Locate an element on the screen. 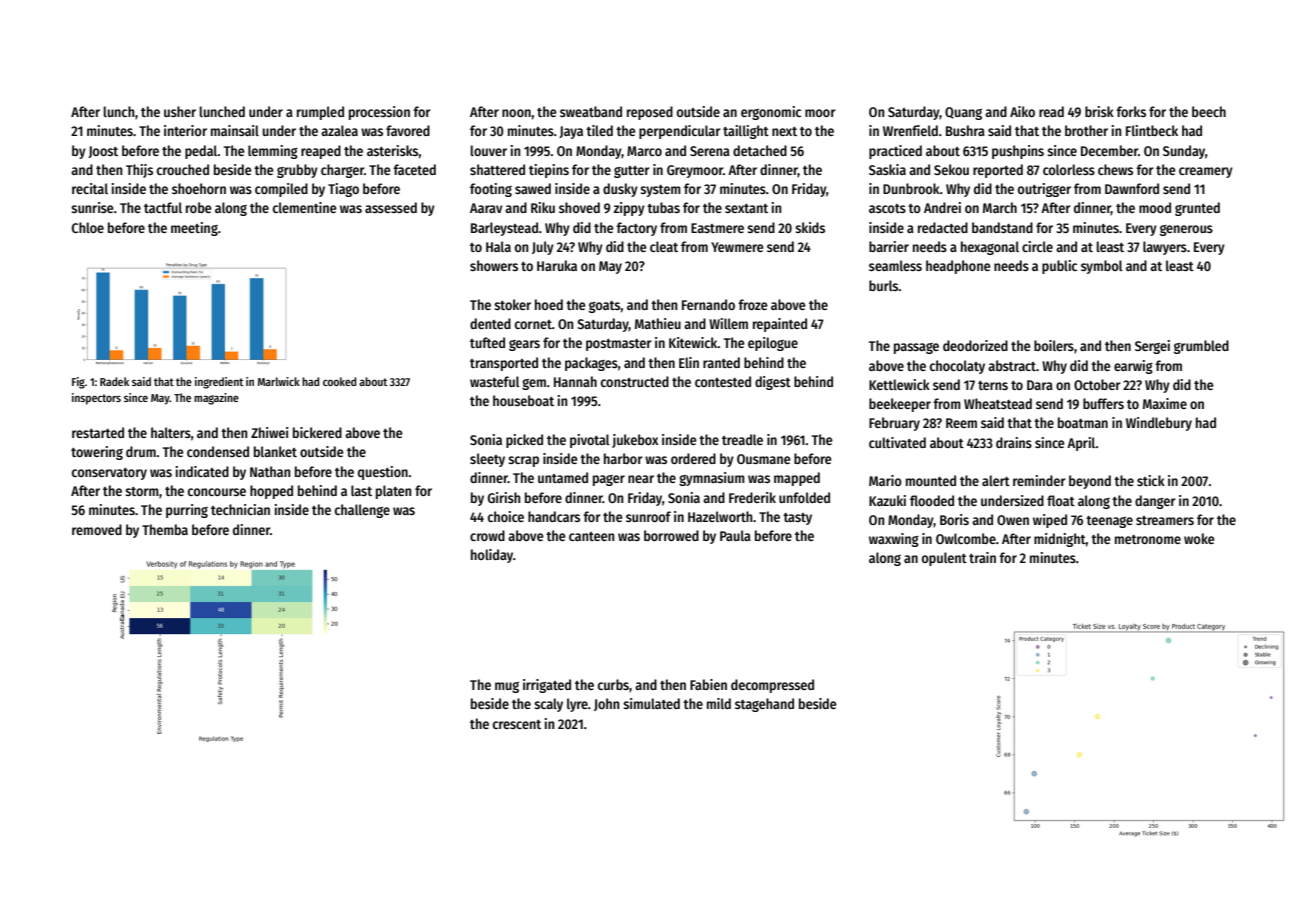 Image resolution: width=1308 pixels, height=924 pixels. Jaya is located at coordinates (571, 132).
